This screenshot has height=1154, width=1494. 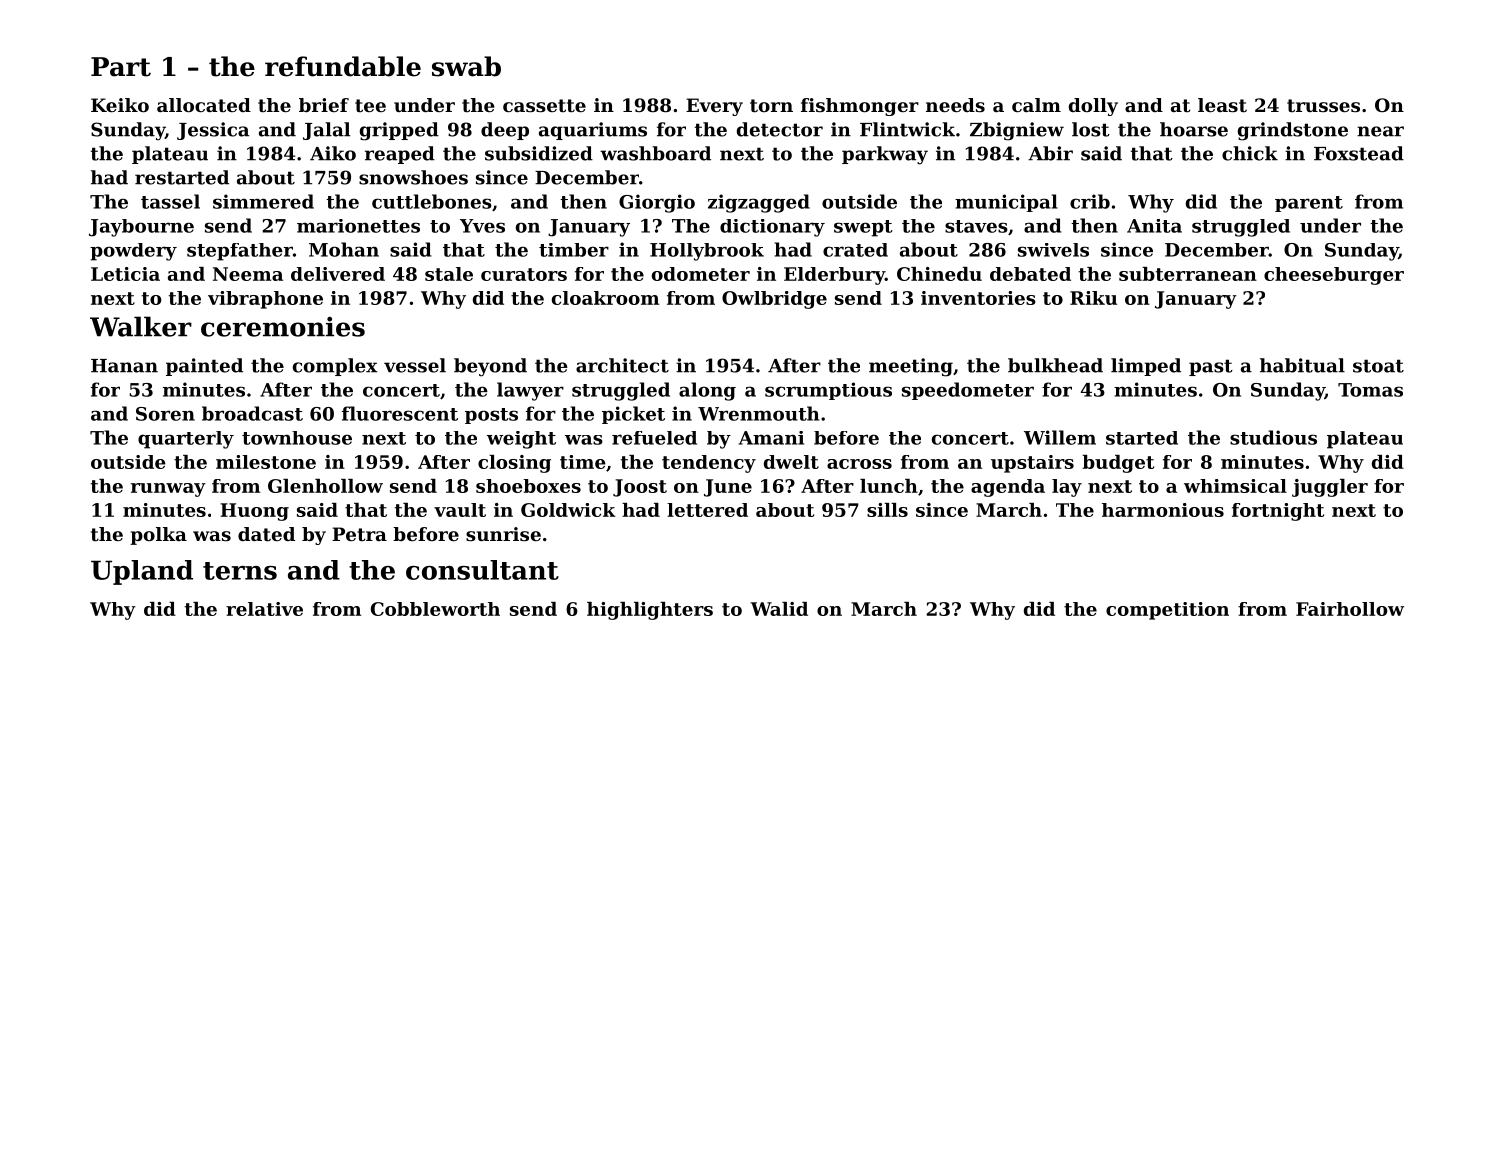 I want to click on fishmonger, so click(x=860, y=107).
